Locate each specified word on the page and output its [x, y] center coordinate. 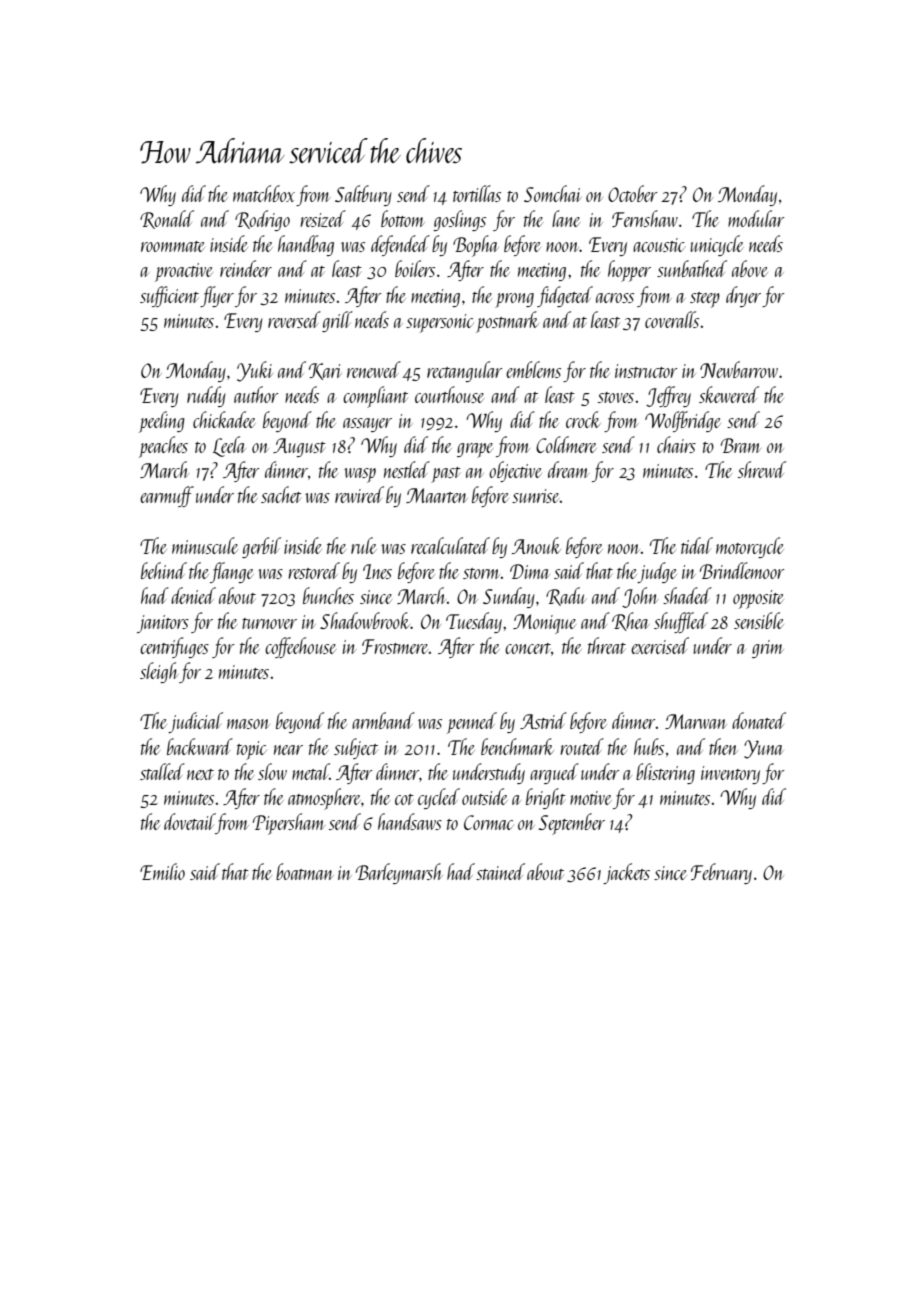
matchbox [264, 193]
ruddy [206, 396]
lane [566, 218]
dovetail [190, 821]
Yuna [764, 749]
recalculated [450, 545]
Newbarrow [739, 369]
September [572, 824]
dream [568, 469]
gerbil [261, 547]
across [615, 298]
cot [404, 799]
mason [248, 724]
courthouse [449, 394]
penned [472, 723]
